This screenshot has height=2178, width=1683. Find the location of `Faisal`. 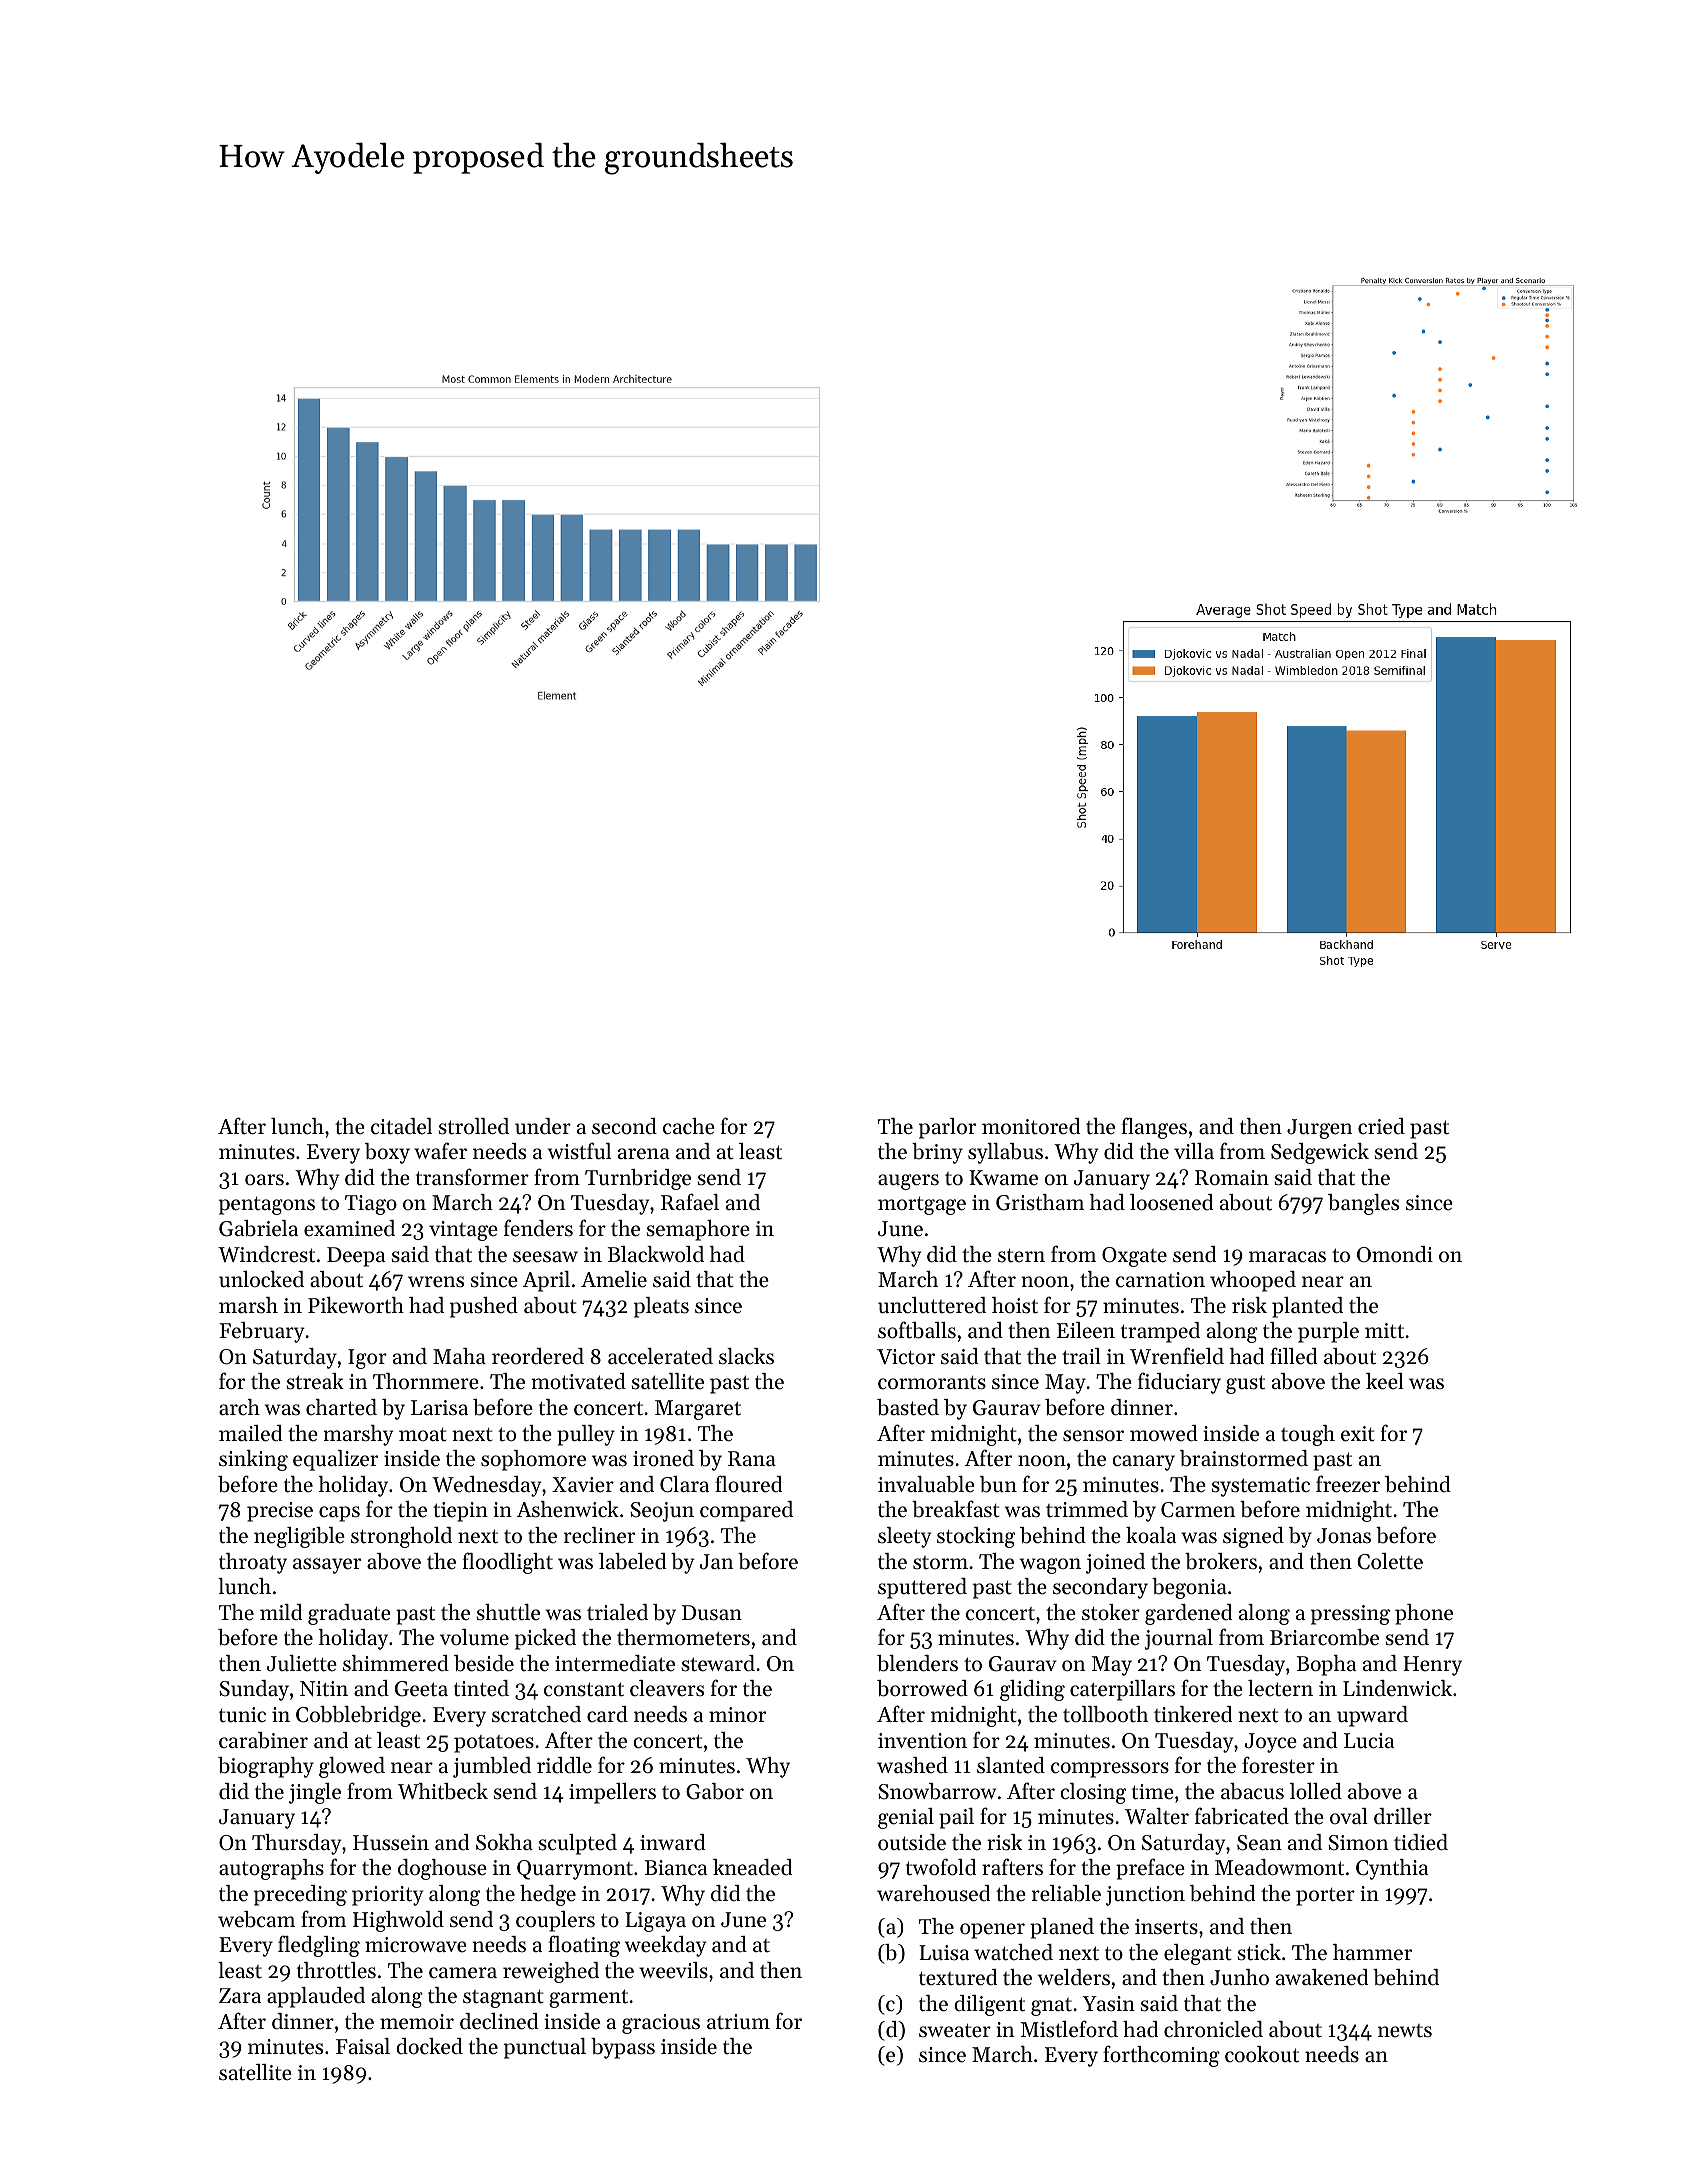

Faisal is located at coordinates (363, 2046).
